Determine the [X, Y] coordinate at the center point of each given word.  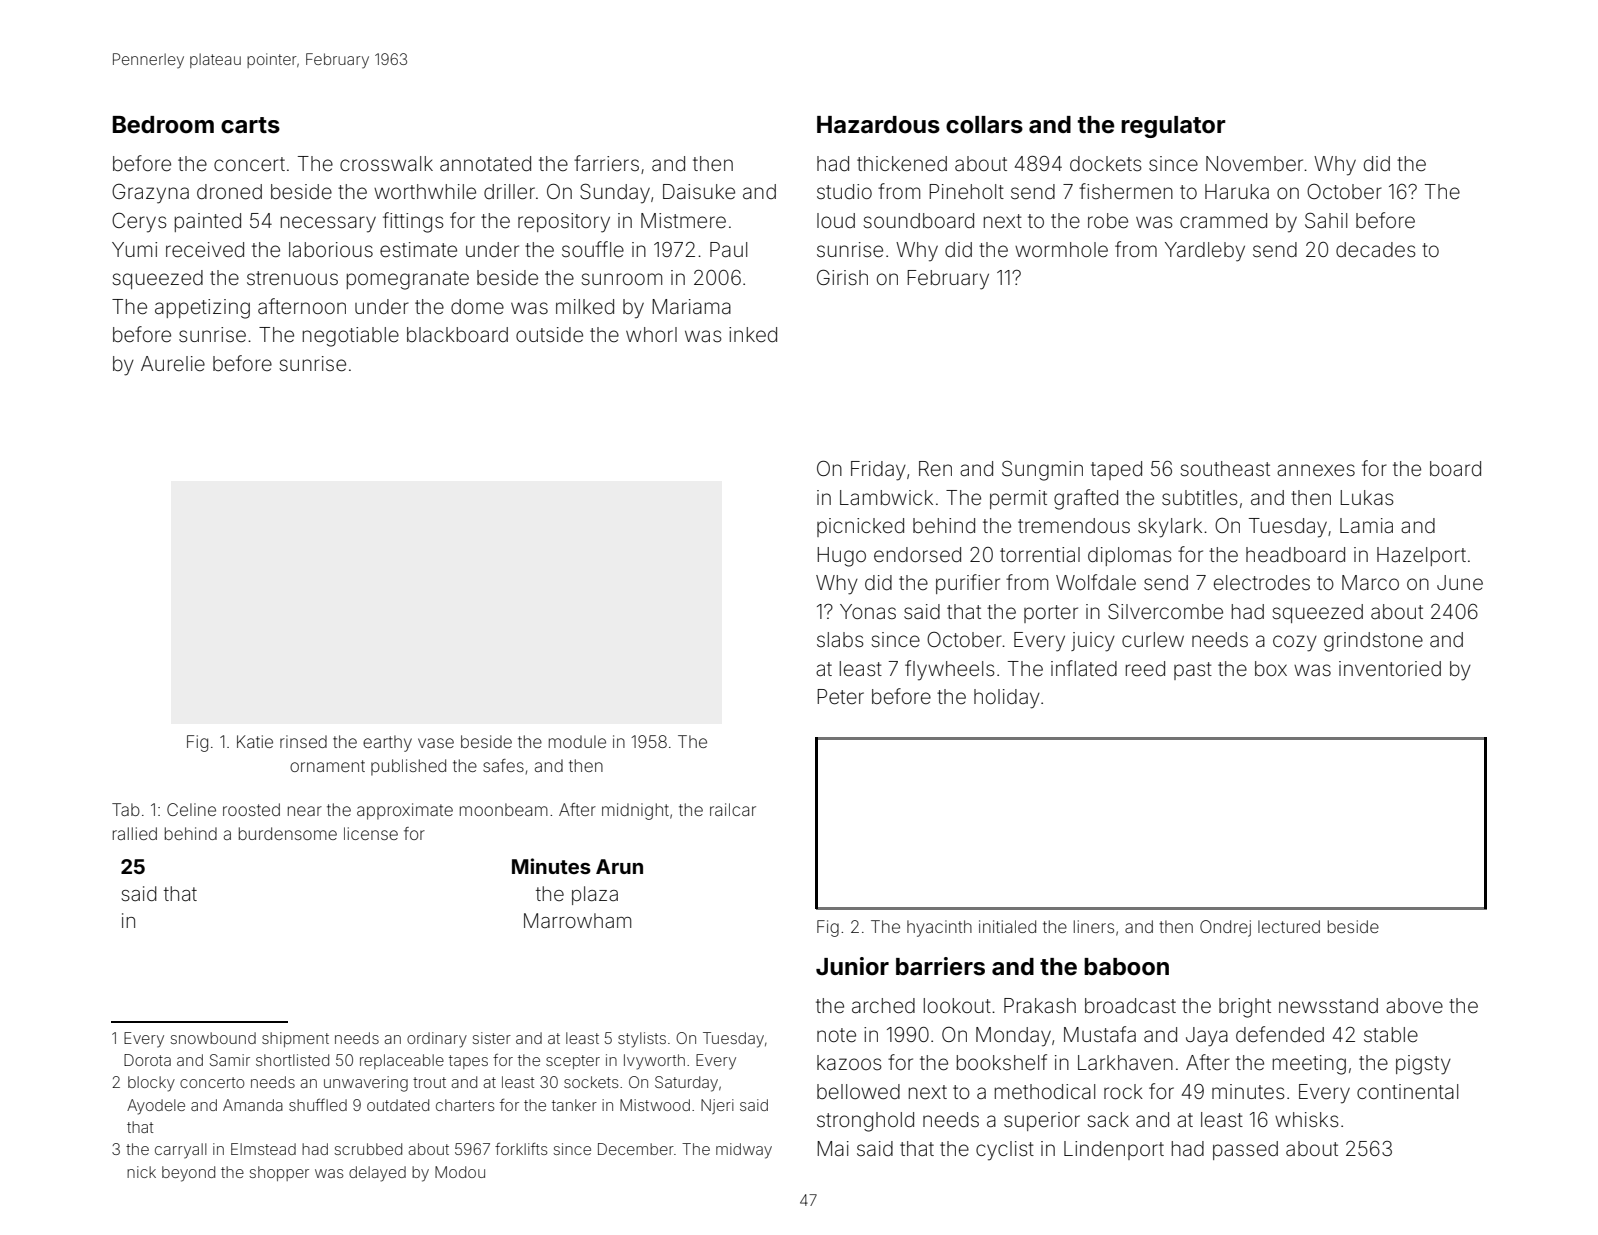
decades [1375, 250]
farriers [606, 163]
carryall [181, 1151]
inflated [1084, 668]
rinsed [303, 741]
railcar [733, 809]
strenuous [292, 278]
